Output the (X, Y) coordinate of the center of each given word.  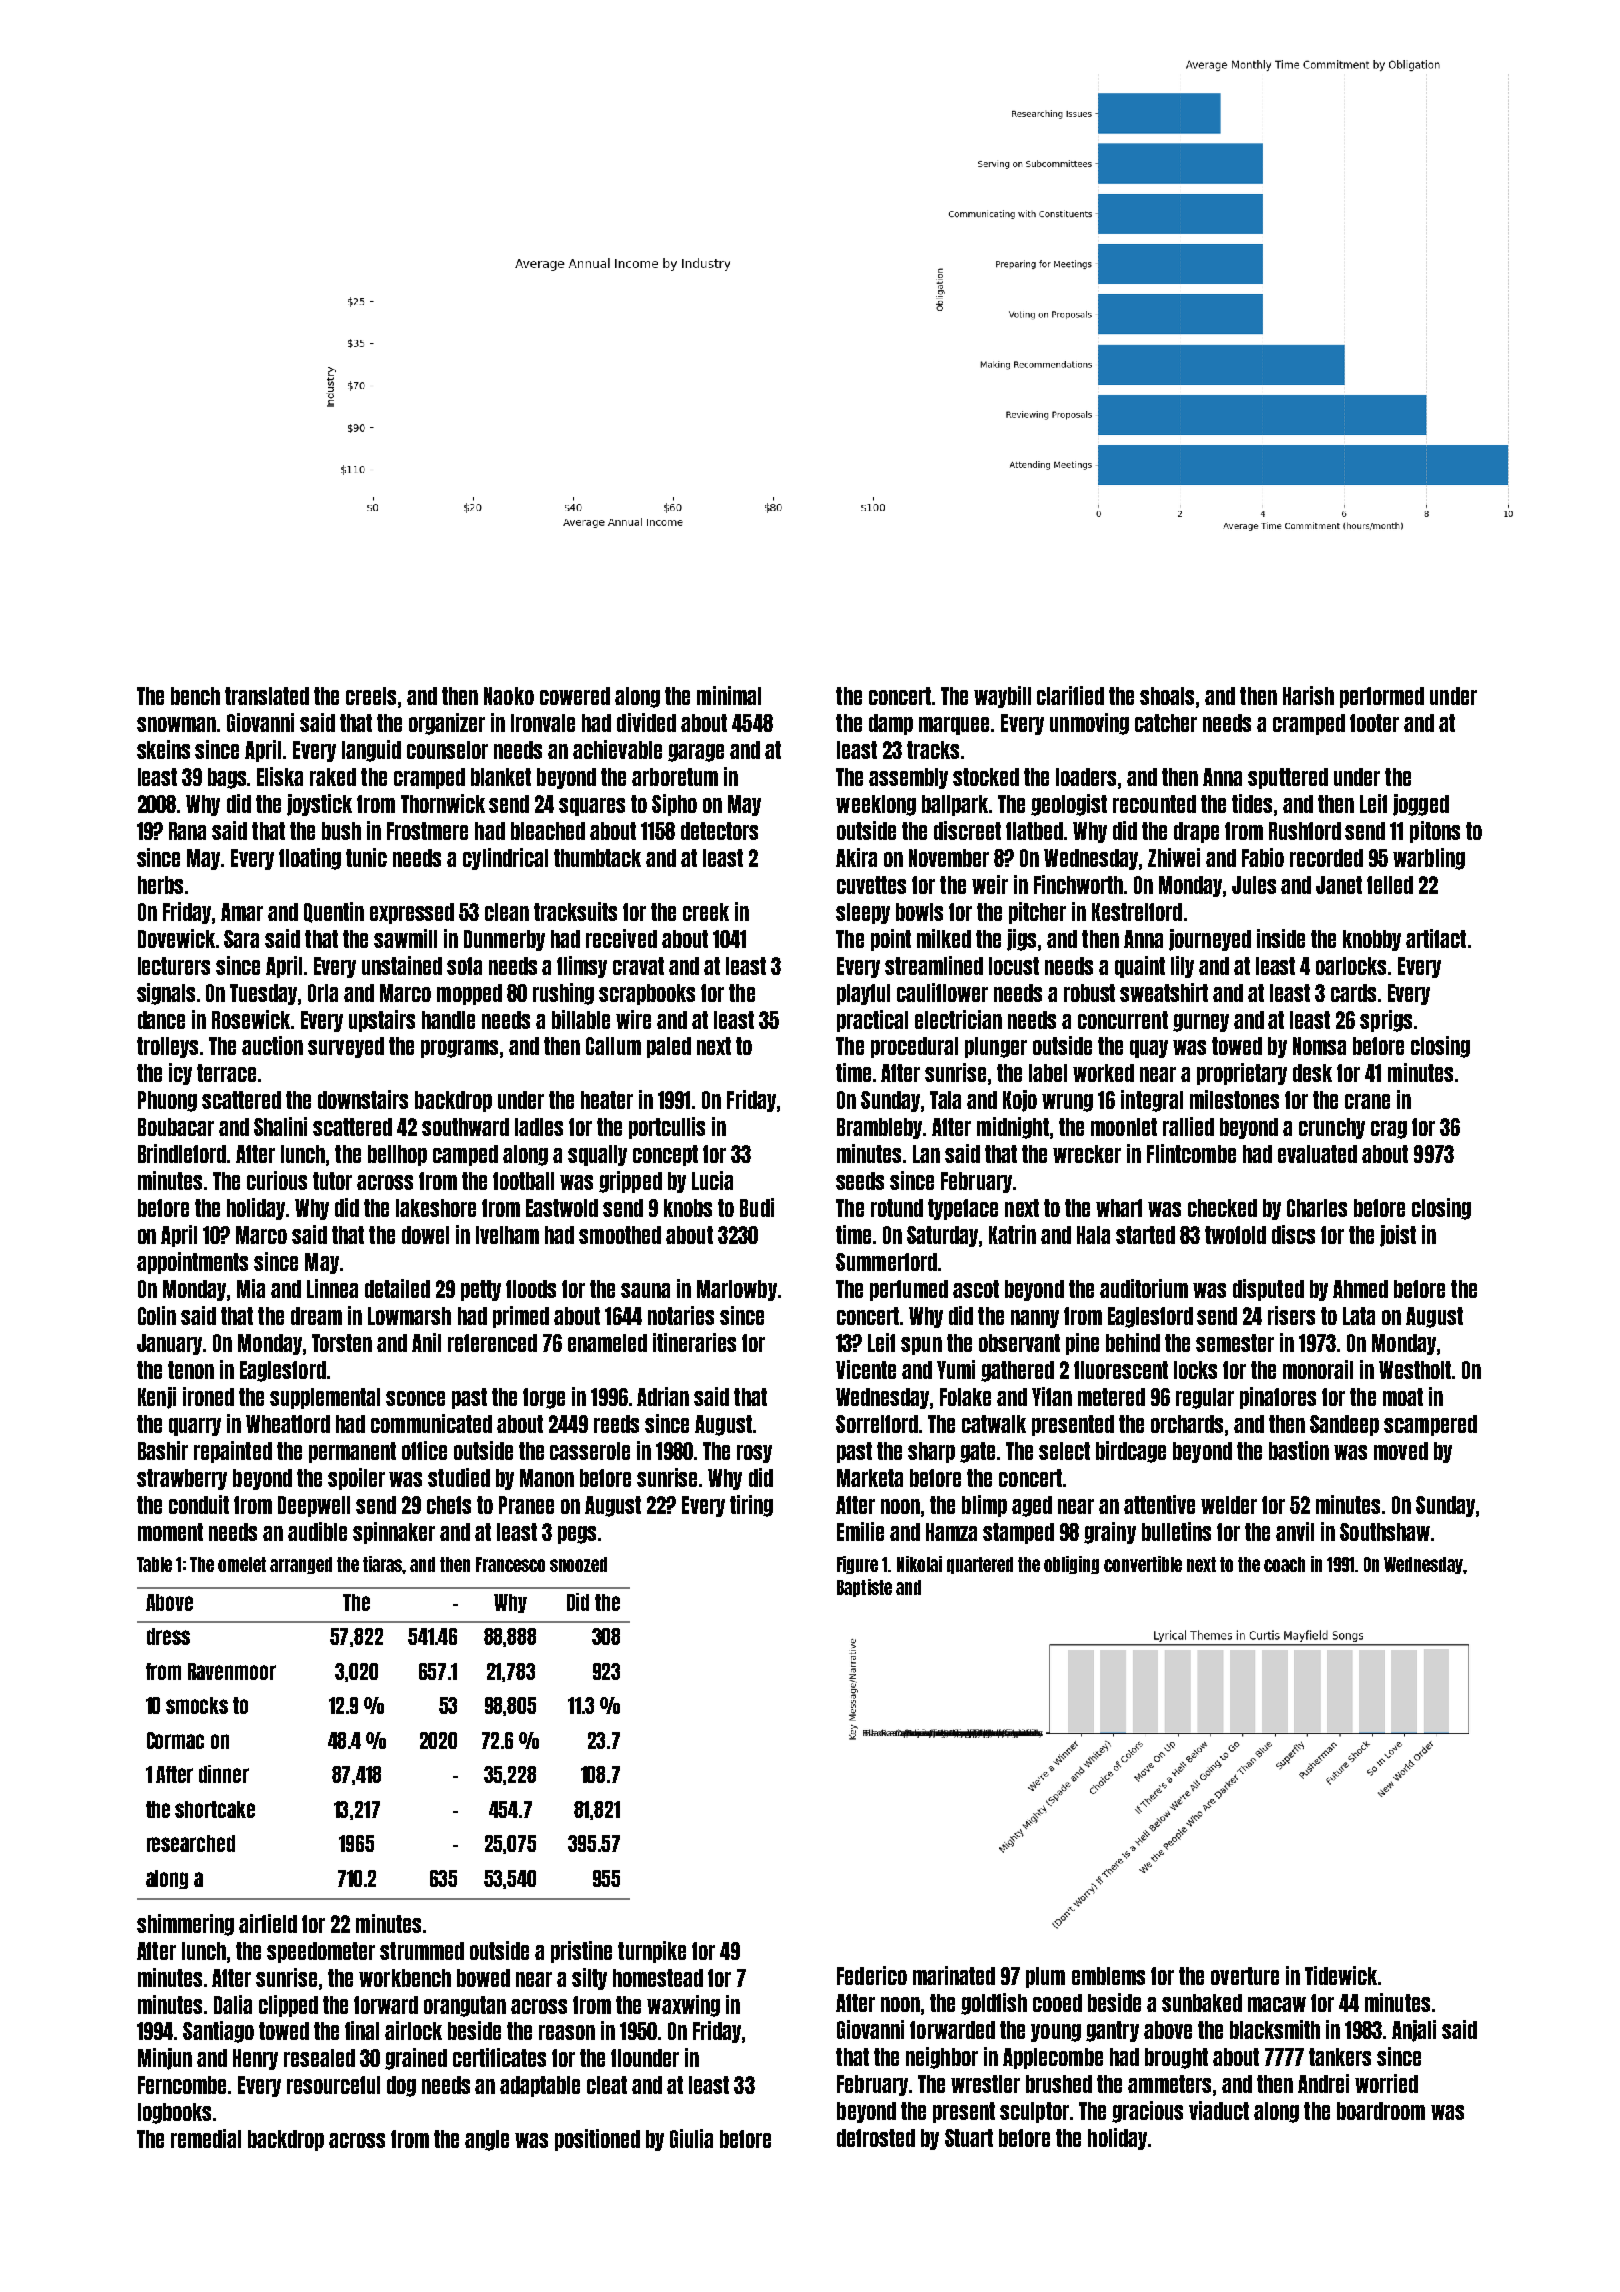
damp (891, 724)
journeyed (1210, 940)
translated (267, 696)
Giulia (691, 2138)
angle (487, 2140)
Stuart (969, 2138)
